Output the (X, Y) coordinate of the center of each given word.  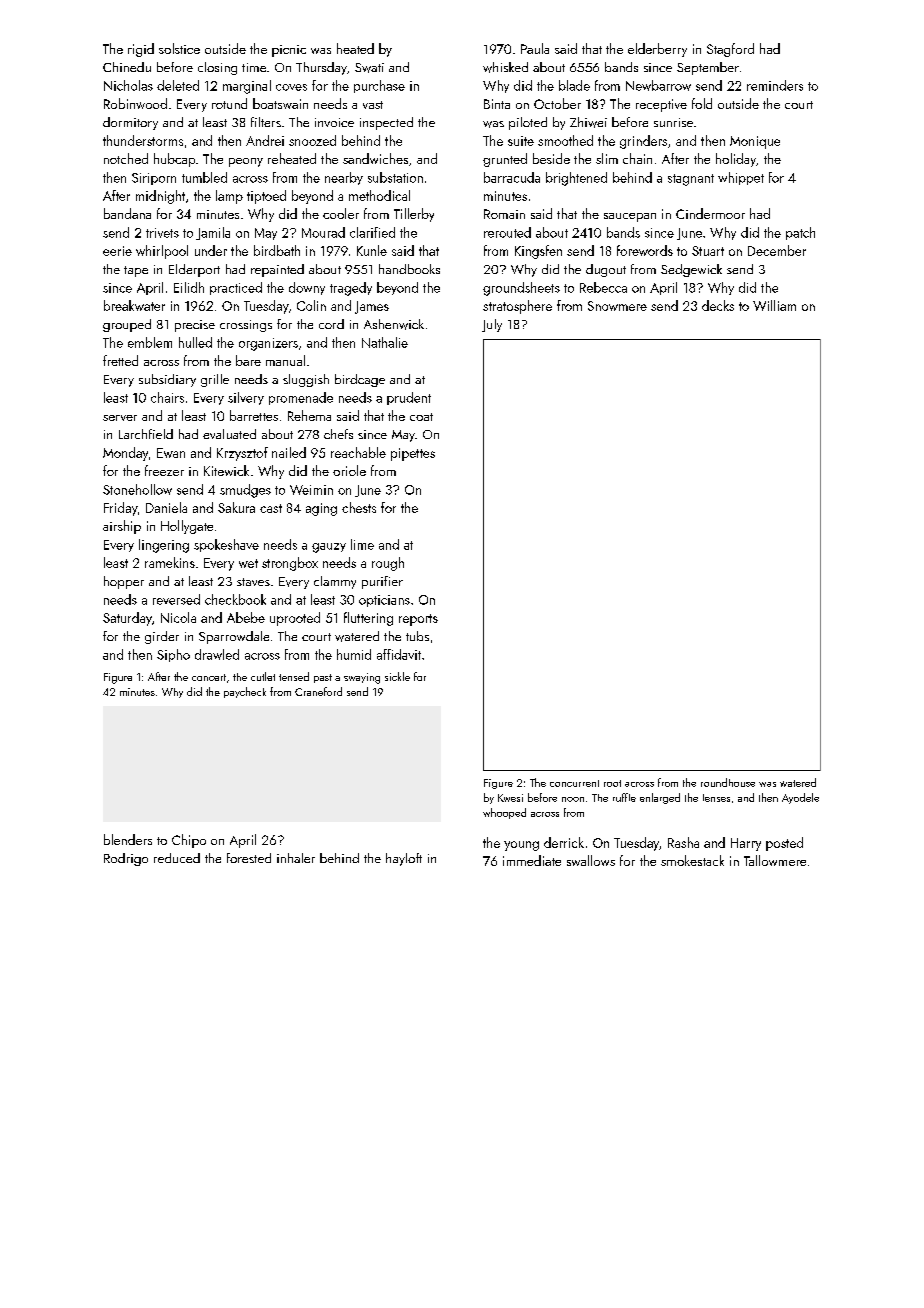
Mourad (323, 232)
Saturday (127, 619)
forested (249, 858)
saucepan (630, 217)
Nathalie (385, 342)
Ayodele (800, 798)
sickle (397, 676)
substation (395, 177)
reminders (775, 85)
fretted (120, 360)
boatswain (280, 103)
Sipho (173, 655)
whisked (505, 67)
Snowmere (617, 306)
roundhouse (728, 782)
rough (388, 564)
